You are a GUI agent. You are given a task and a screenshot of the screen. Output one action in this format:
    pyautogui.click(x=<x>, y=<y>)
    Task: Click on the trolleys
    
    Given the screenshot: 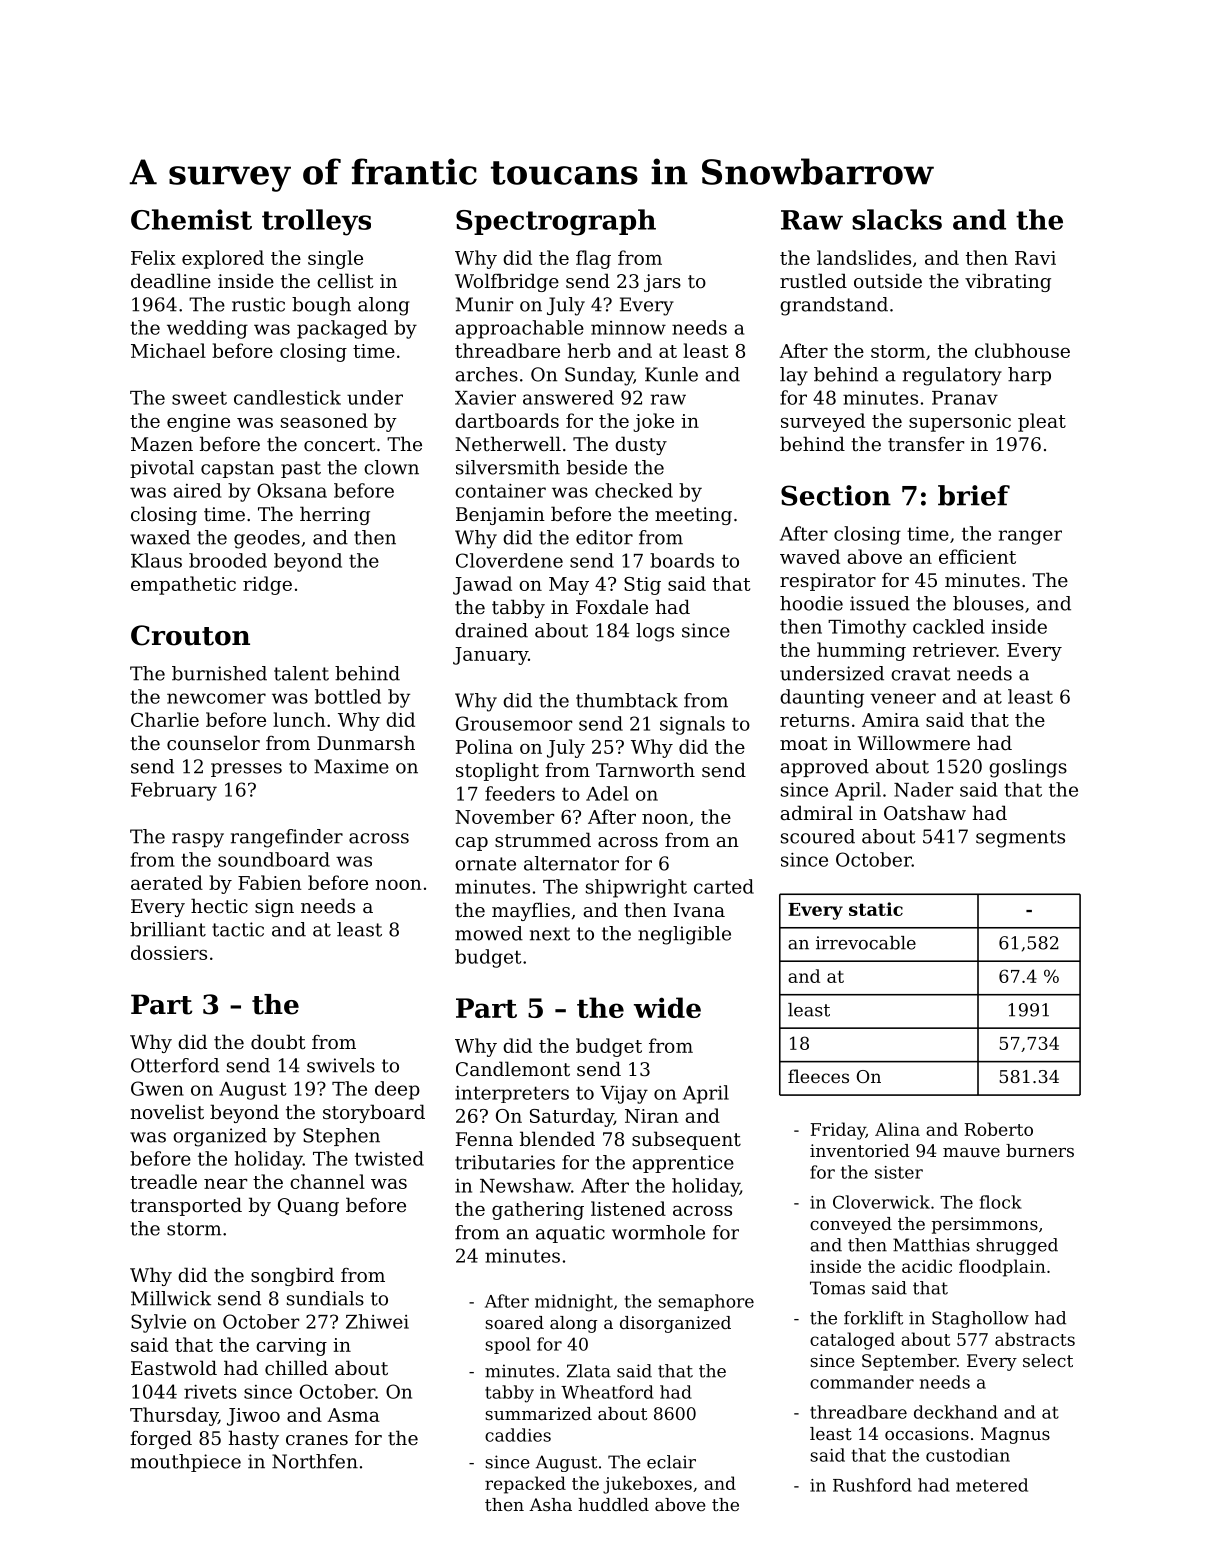 What is the action you would take?
    pyautogui.click(x=316, y=222)
